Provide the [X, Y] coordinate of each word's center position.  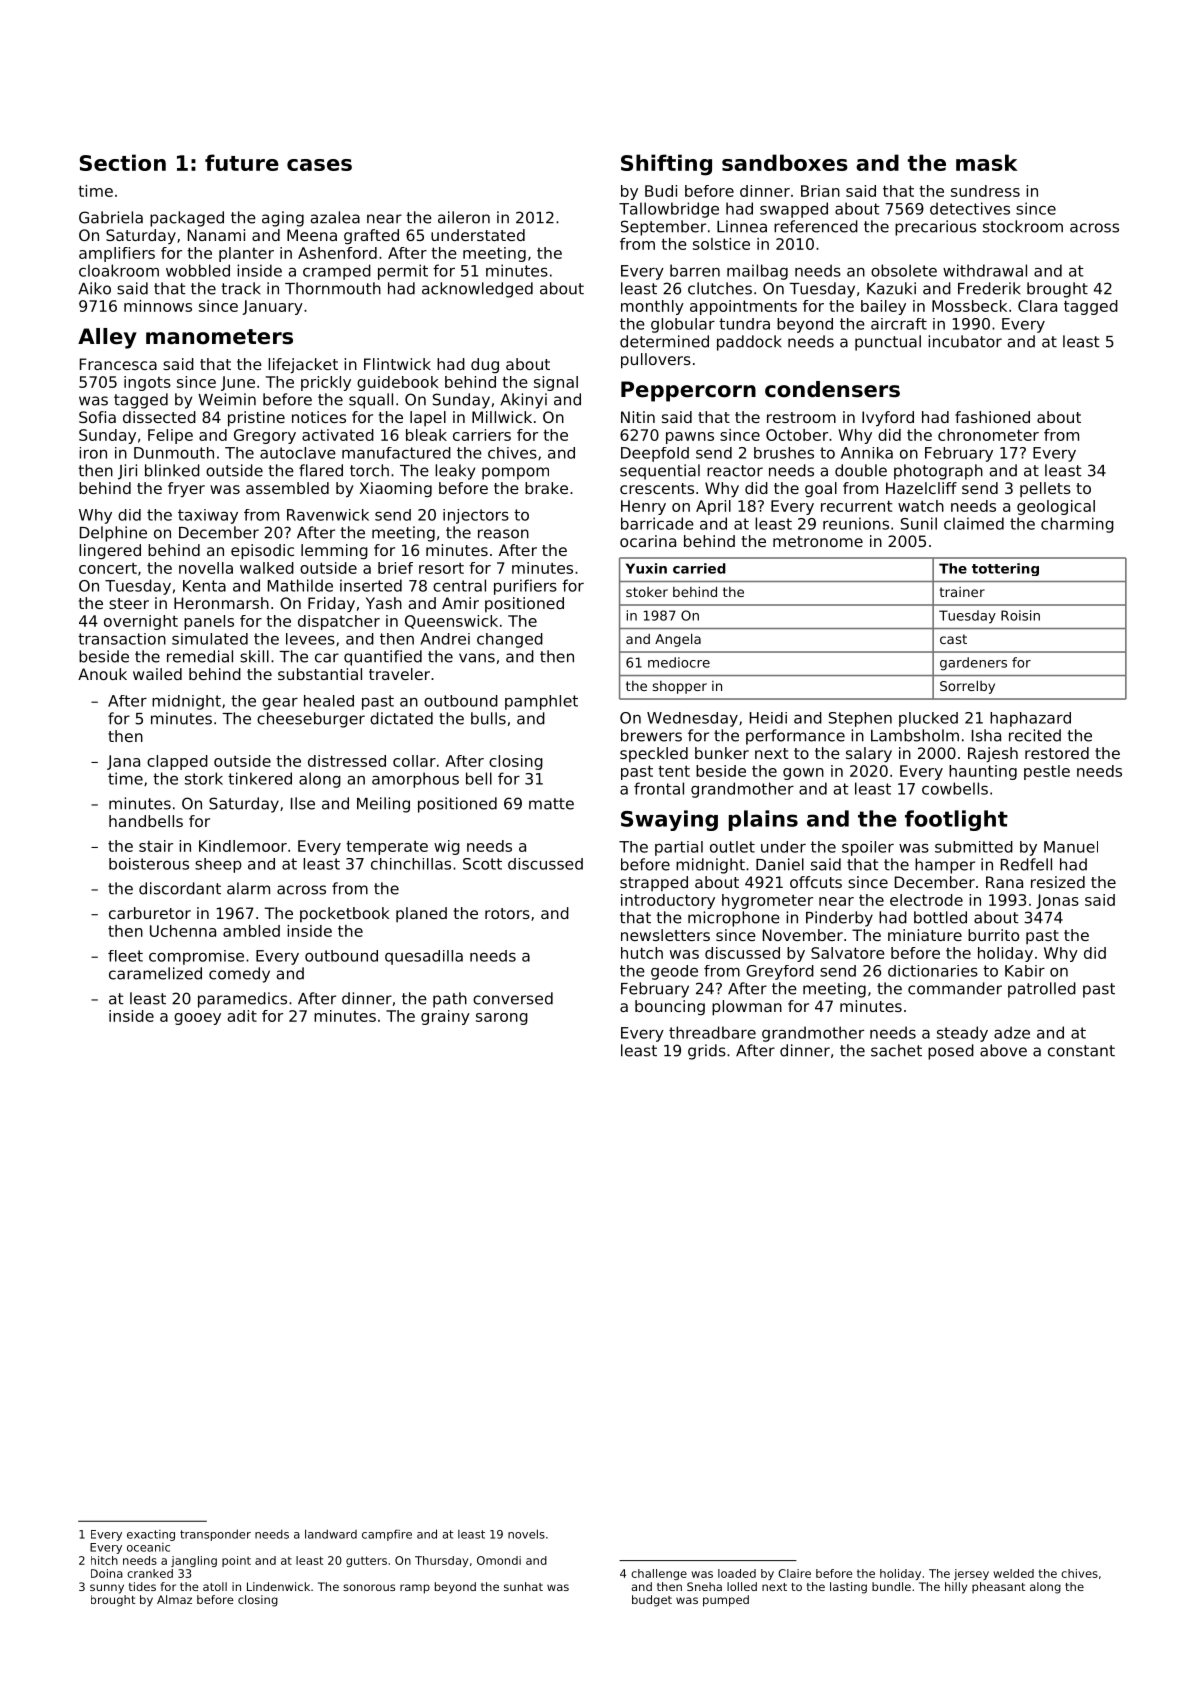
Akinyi [523, 401]
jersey [971, 1574]
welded [1013, 1573]
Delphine [113, 534]
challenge [659, 1574]
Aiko [94, 288]
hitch [104, 1560]
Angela [678, 640]
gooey [197, 1019]
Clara [1037, 306]
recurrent [856, 506]
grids [707, 1052]
